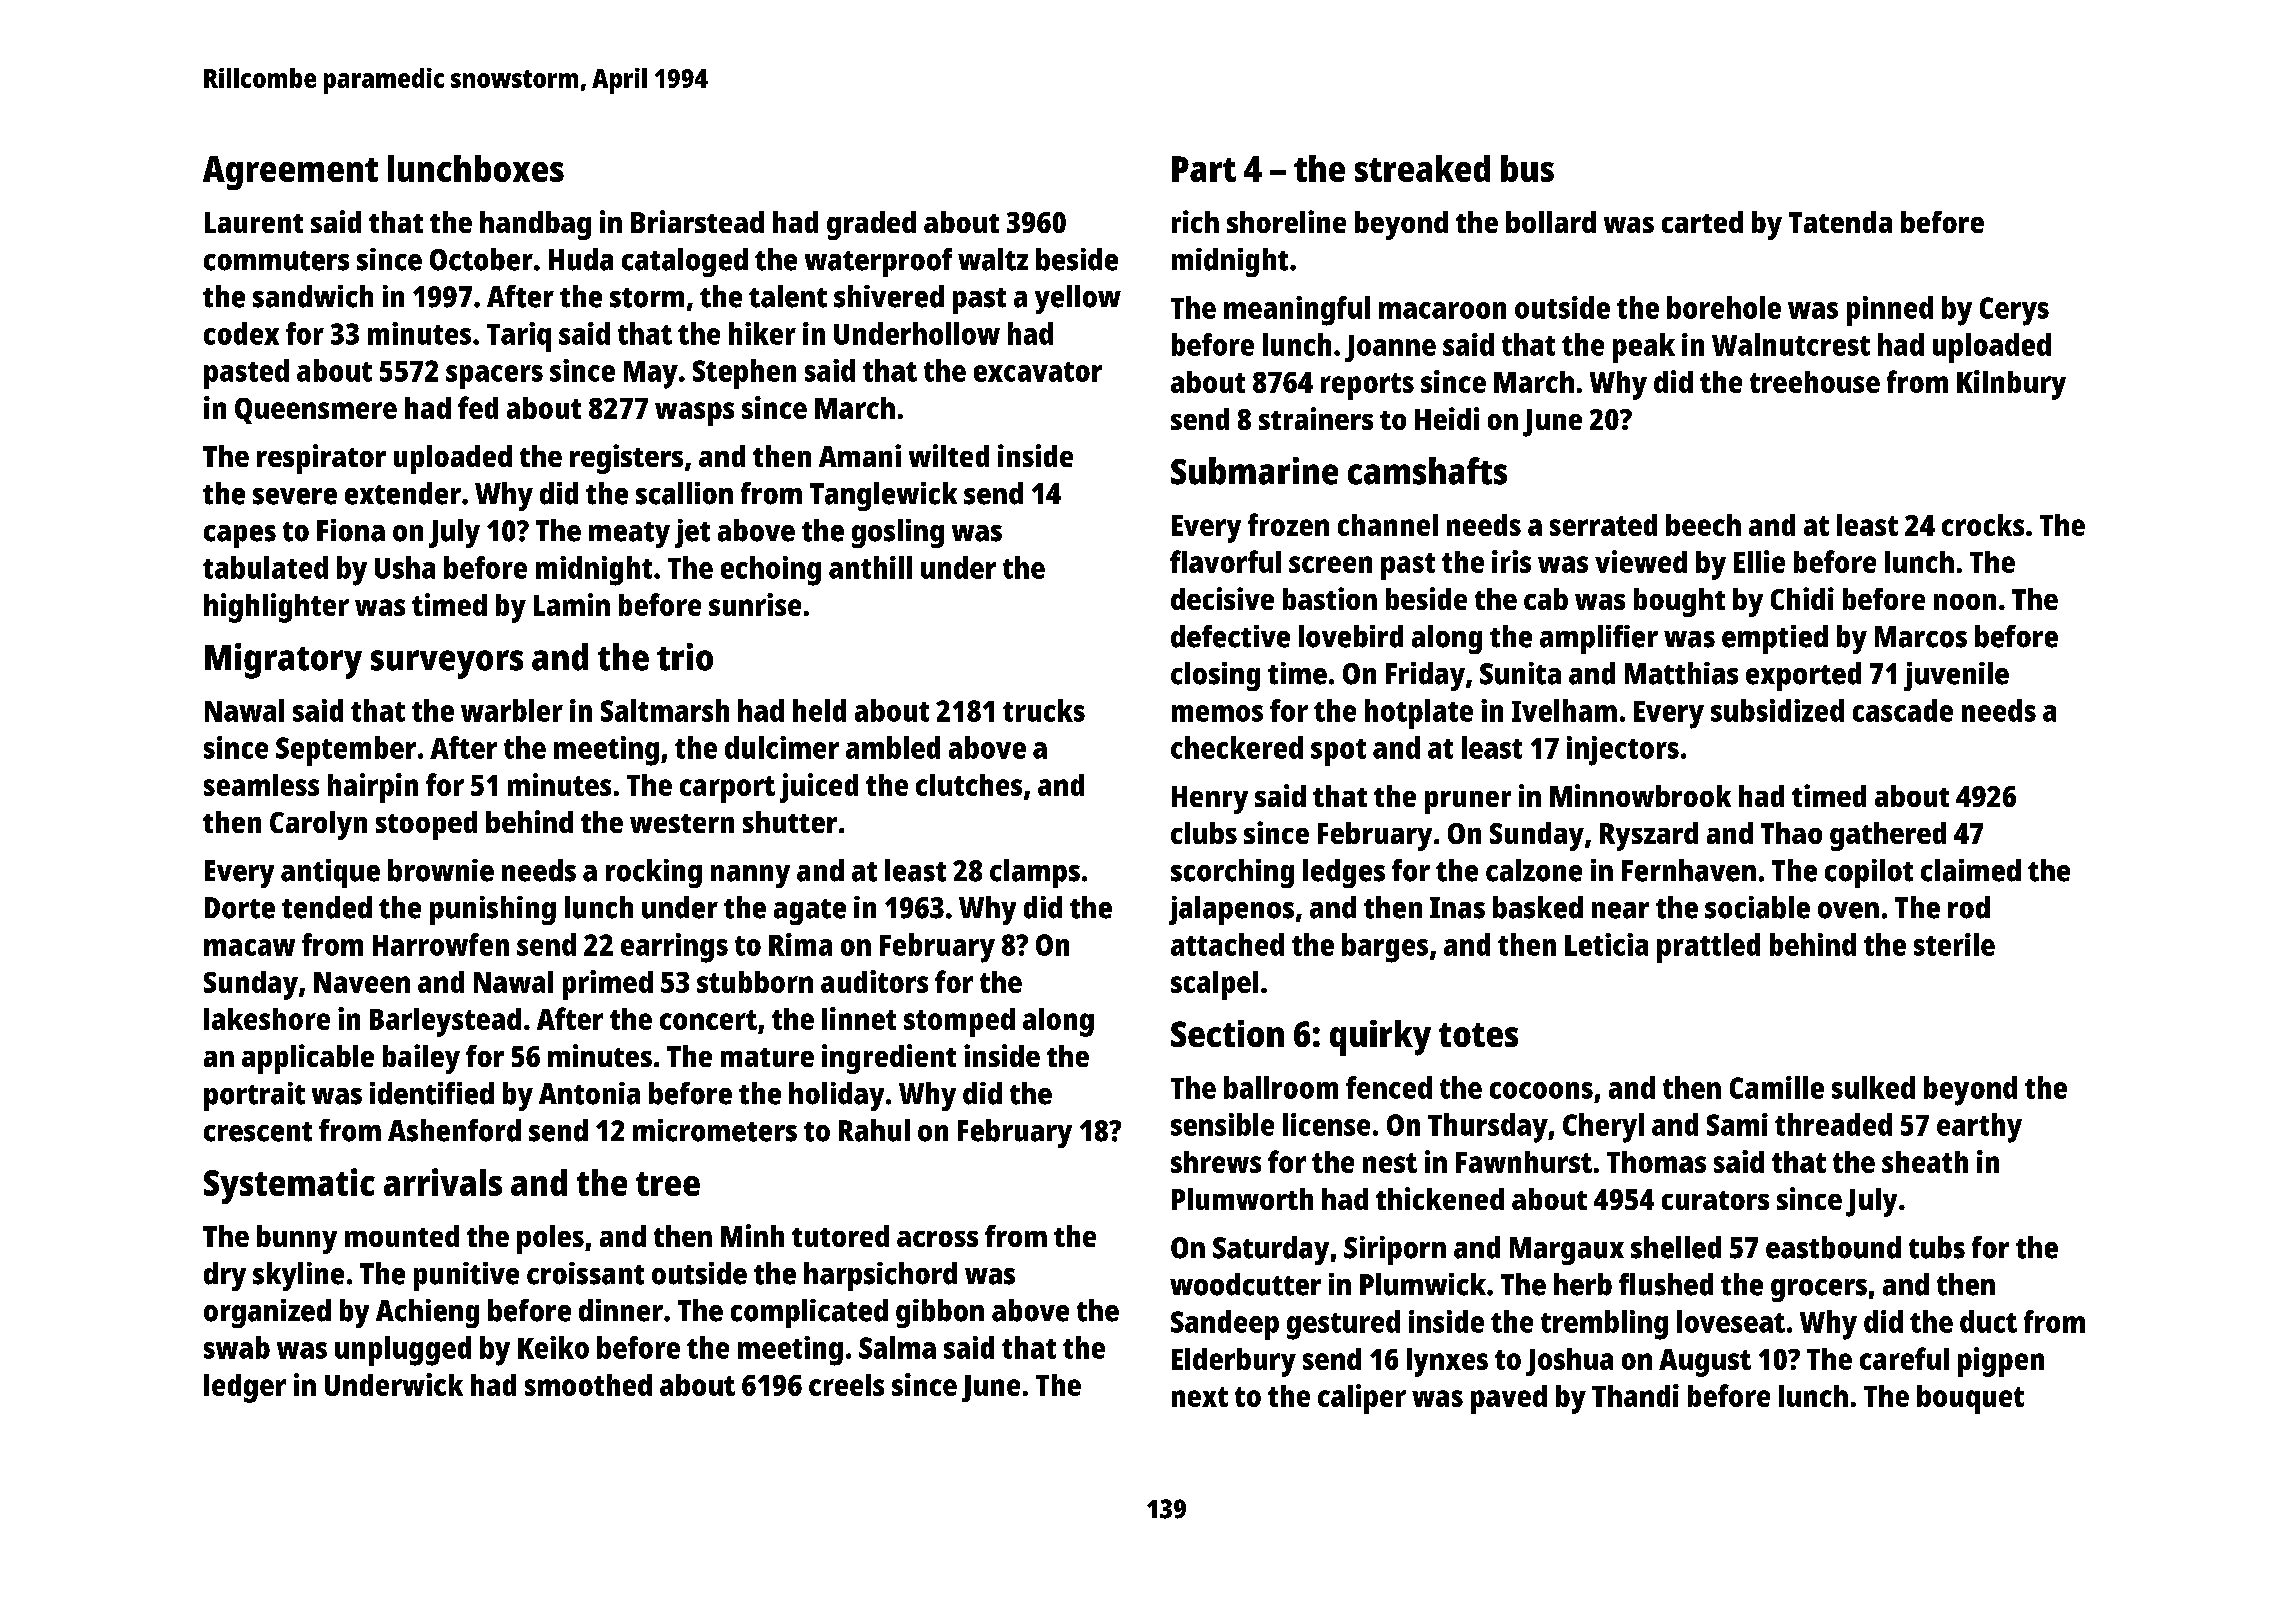  I want to click on Tatenda, so click(1840, 222).
